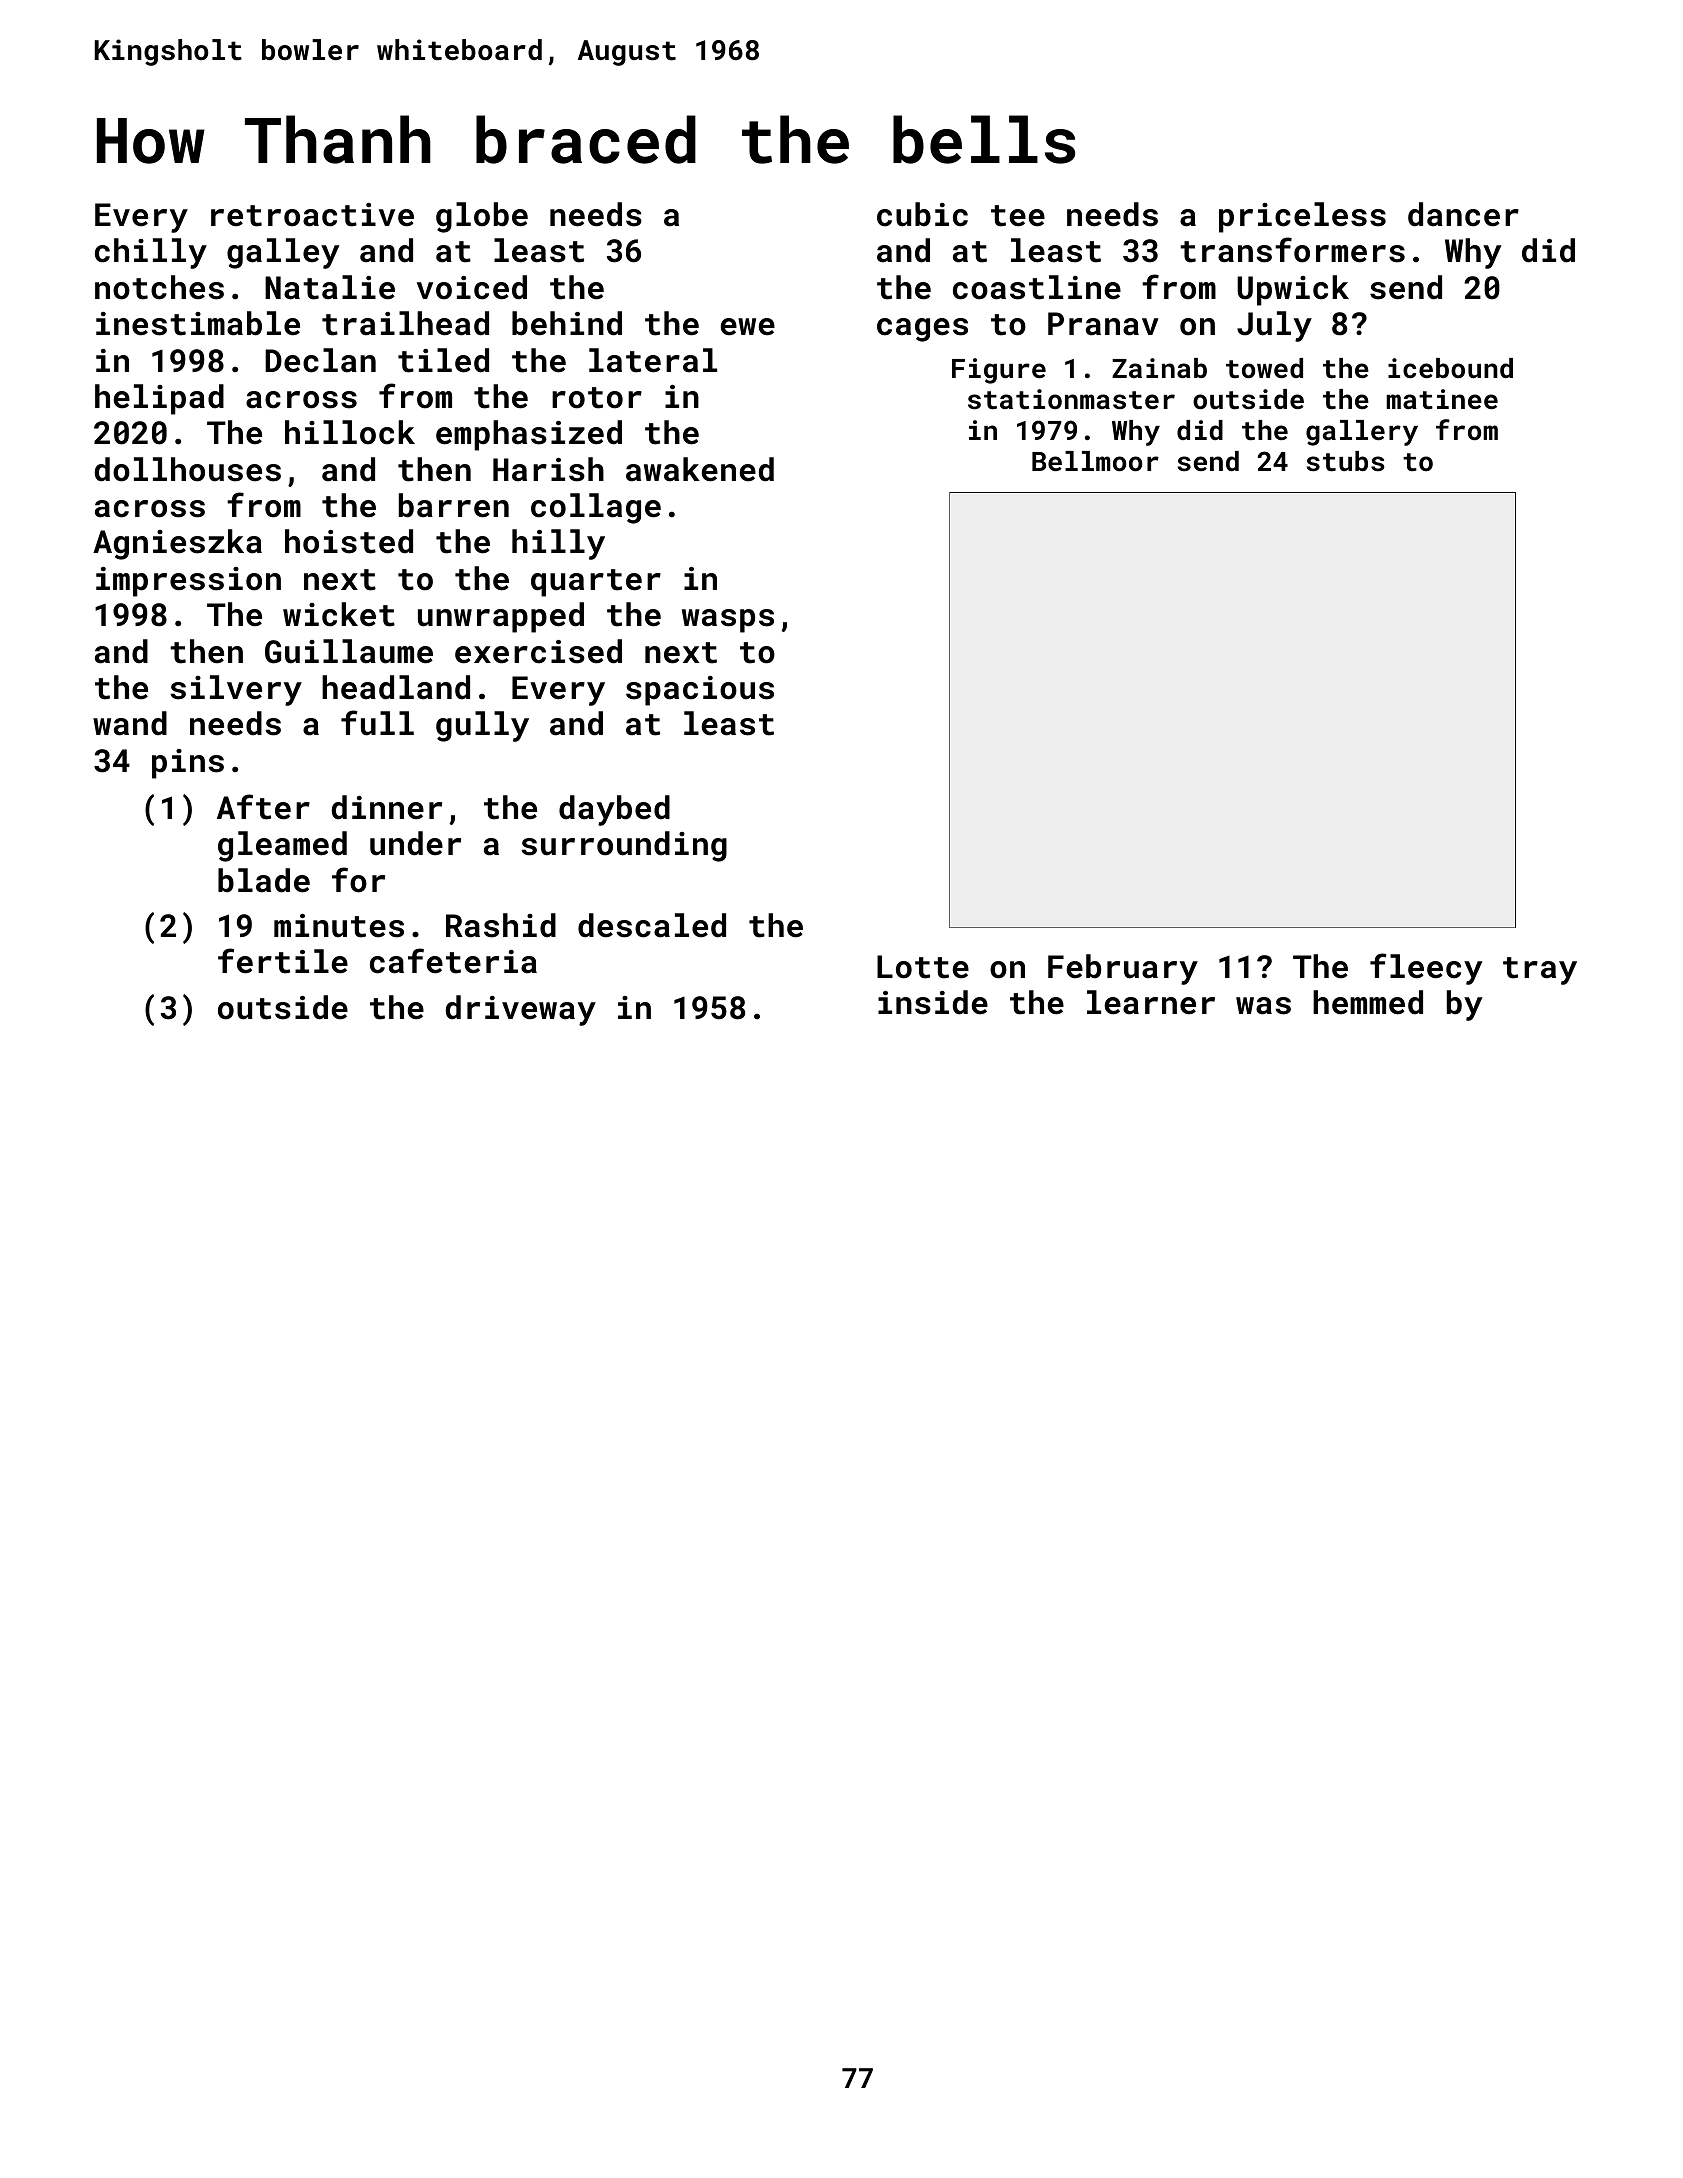 This screenshot has width=1683, height=2178. What do you see at coordinates (923, 967) in the screenshot?
I see `Lotte` at bounding box center [923, 967].
